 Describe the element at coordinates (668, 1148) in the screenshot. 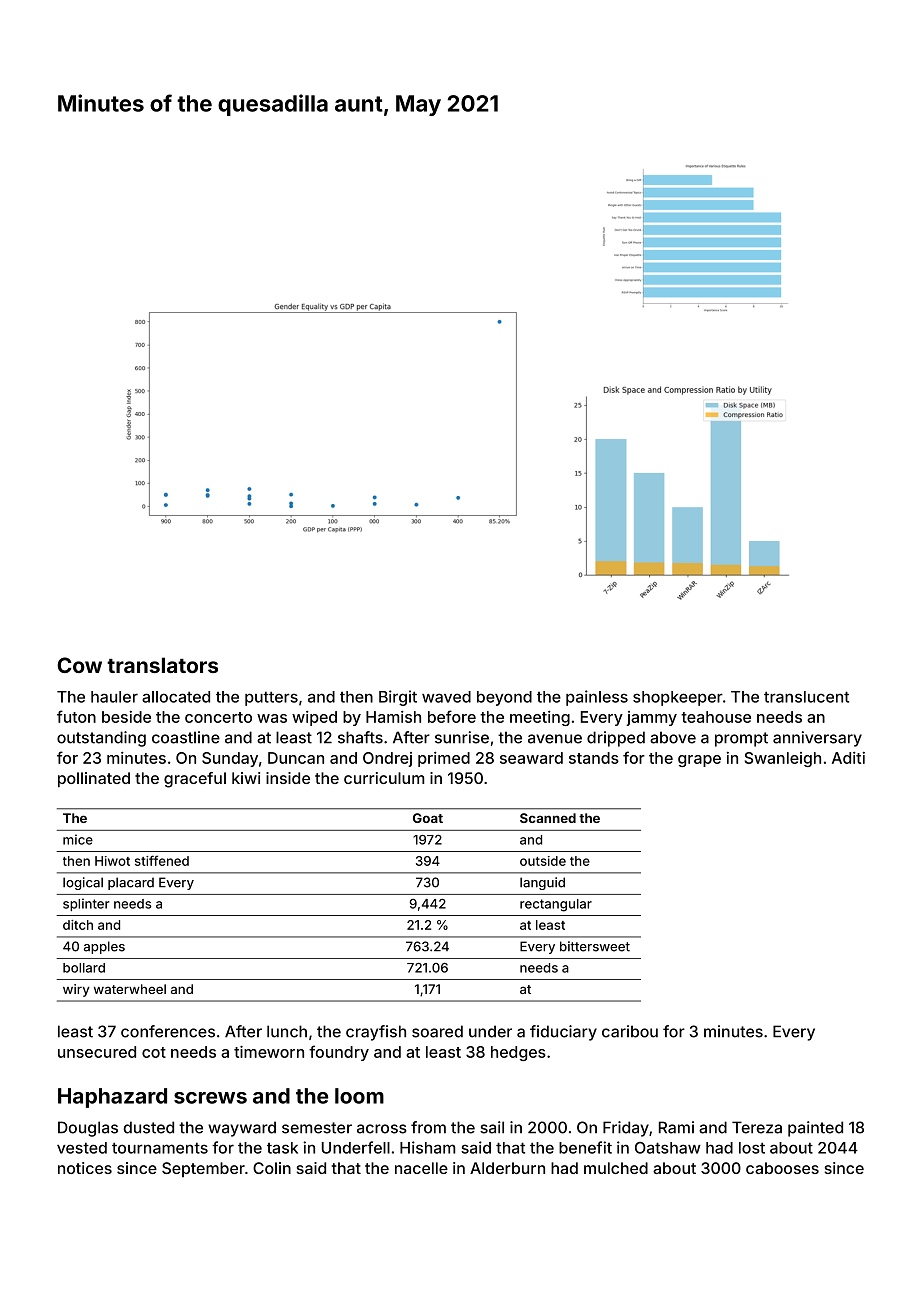

I see `Oatshaw` at that location.
